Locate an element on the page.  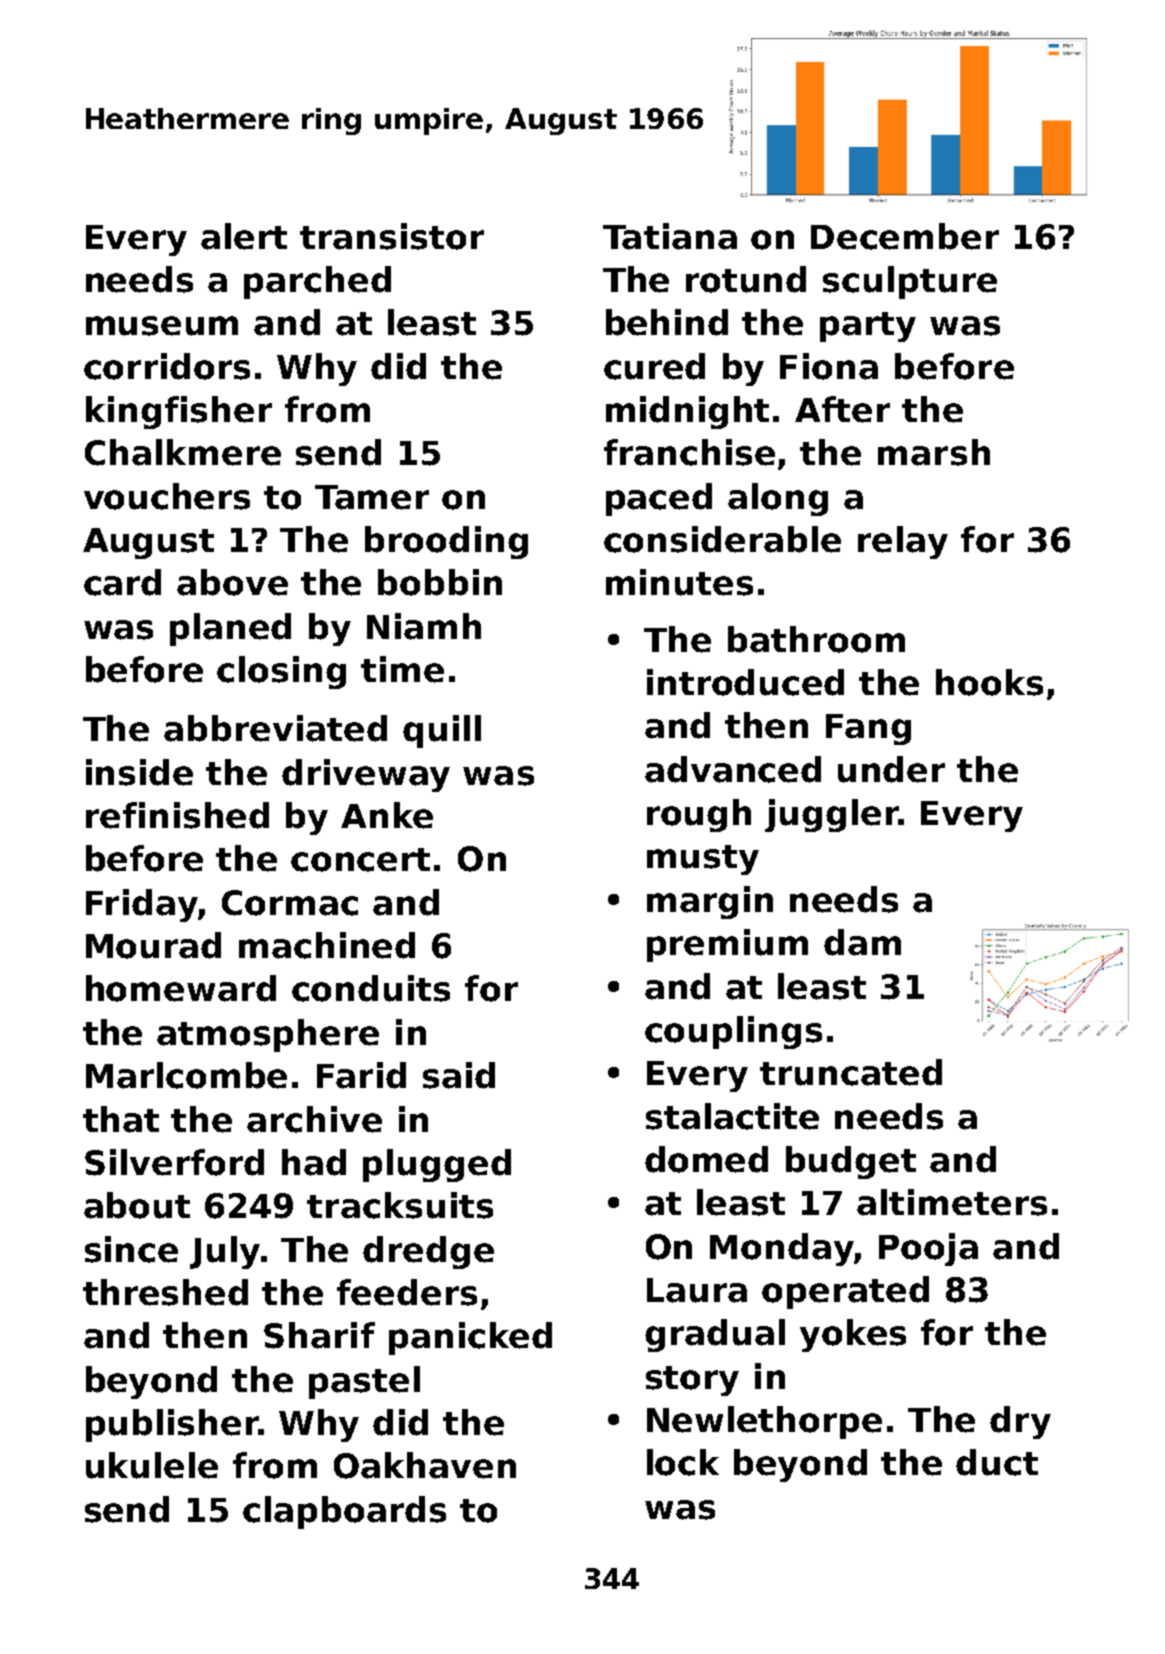
vouchers is located at coordinates (167, 496).
